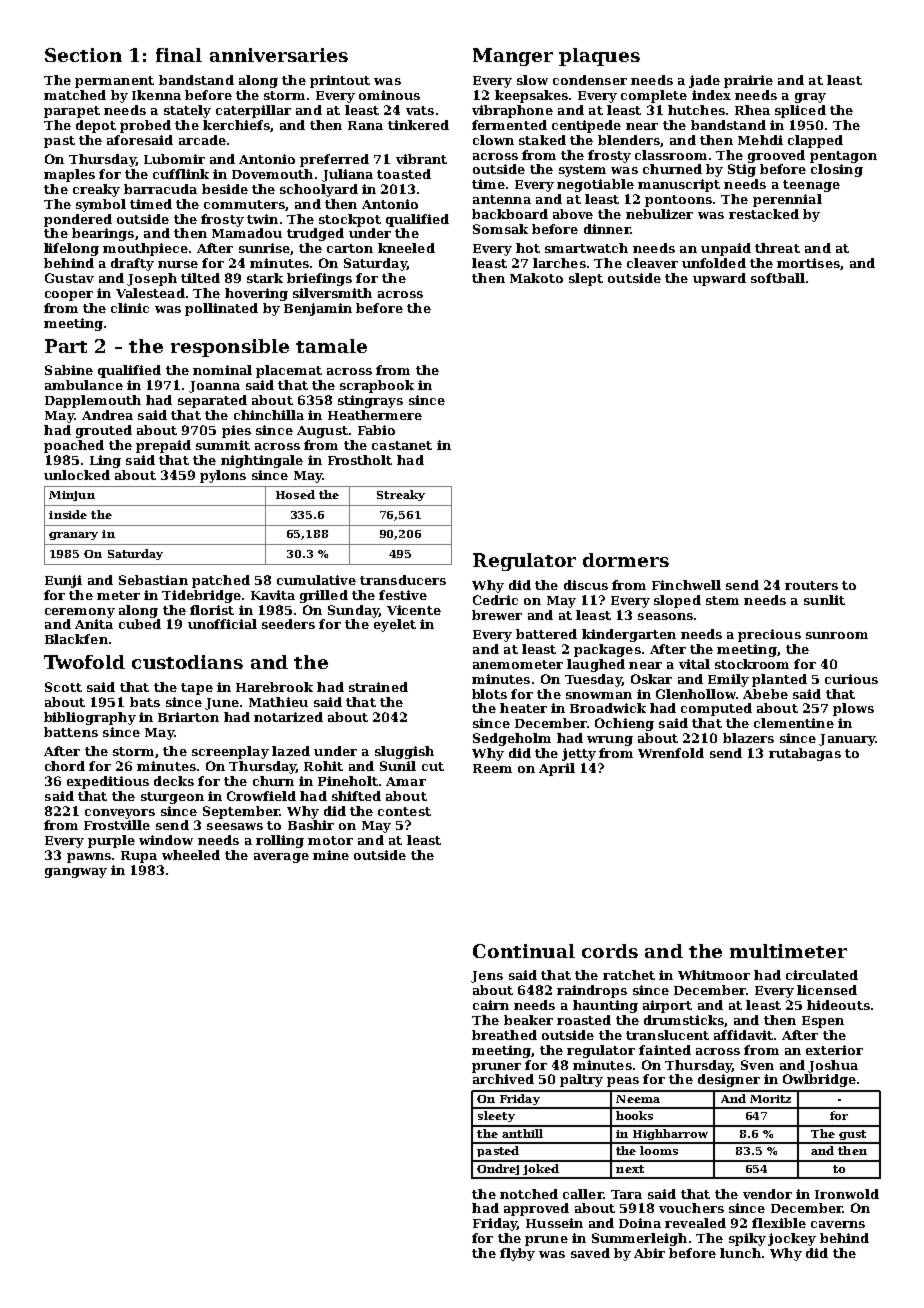  I want to click on stockpot, so click(350, 220).
